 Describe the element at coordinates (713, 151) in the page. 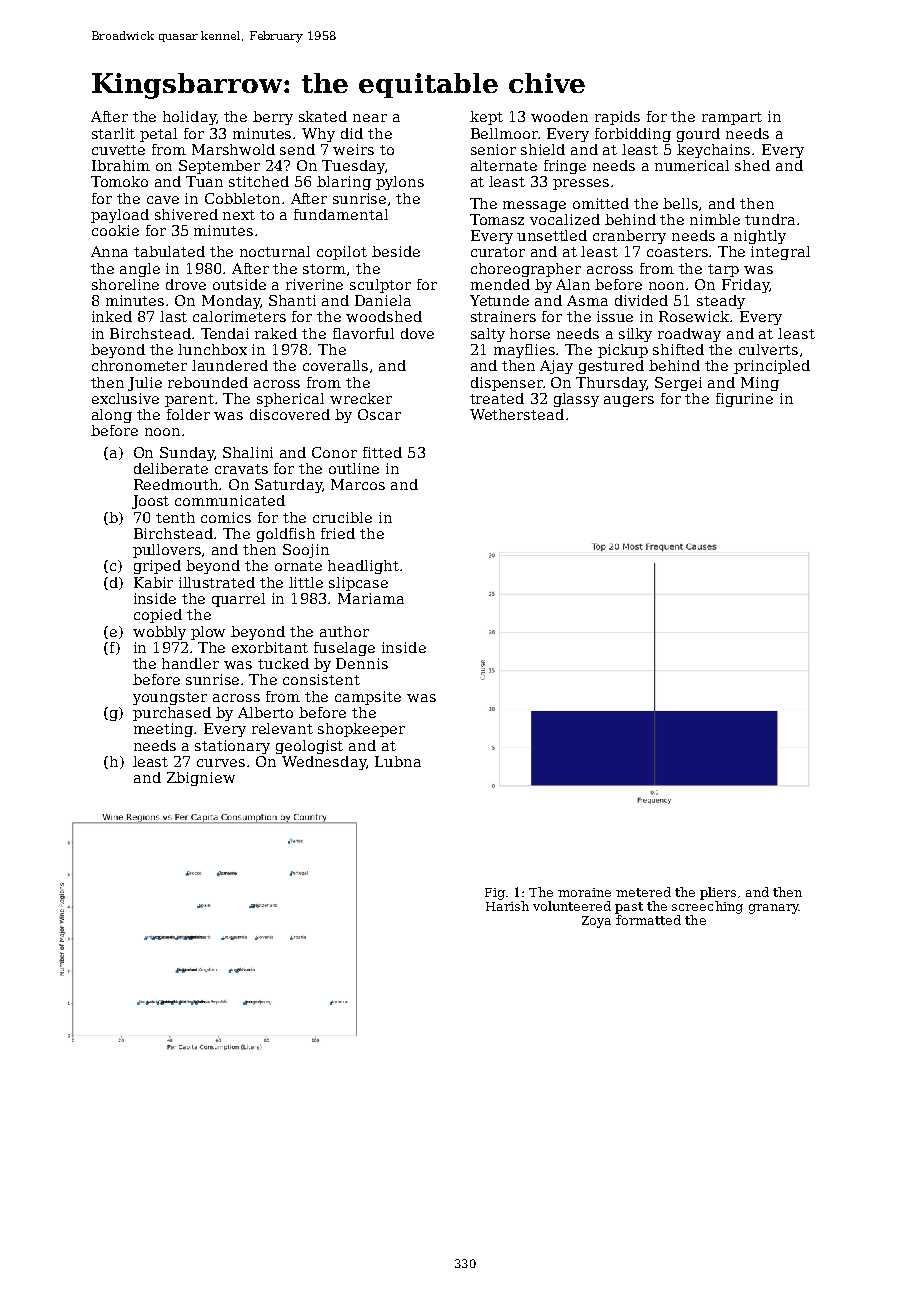

I see `keychains` at that location.
